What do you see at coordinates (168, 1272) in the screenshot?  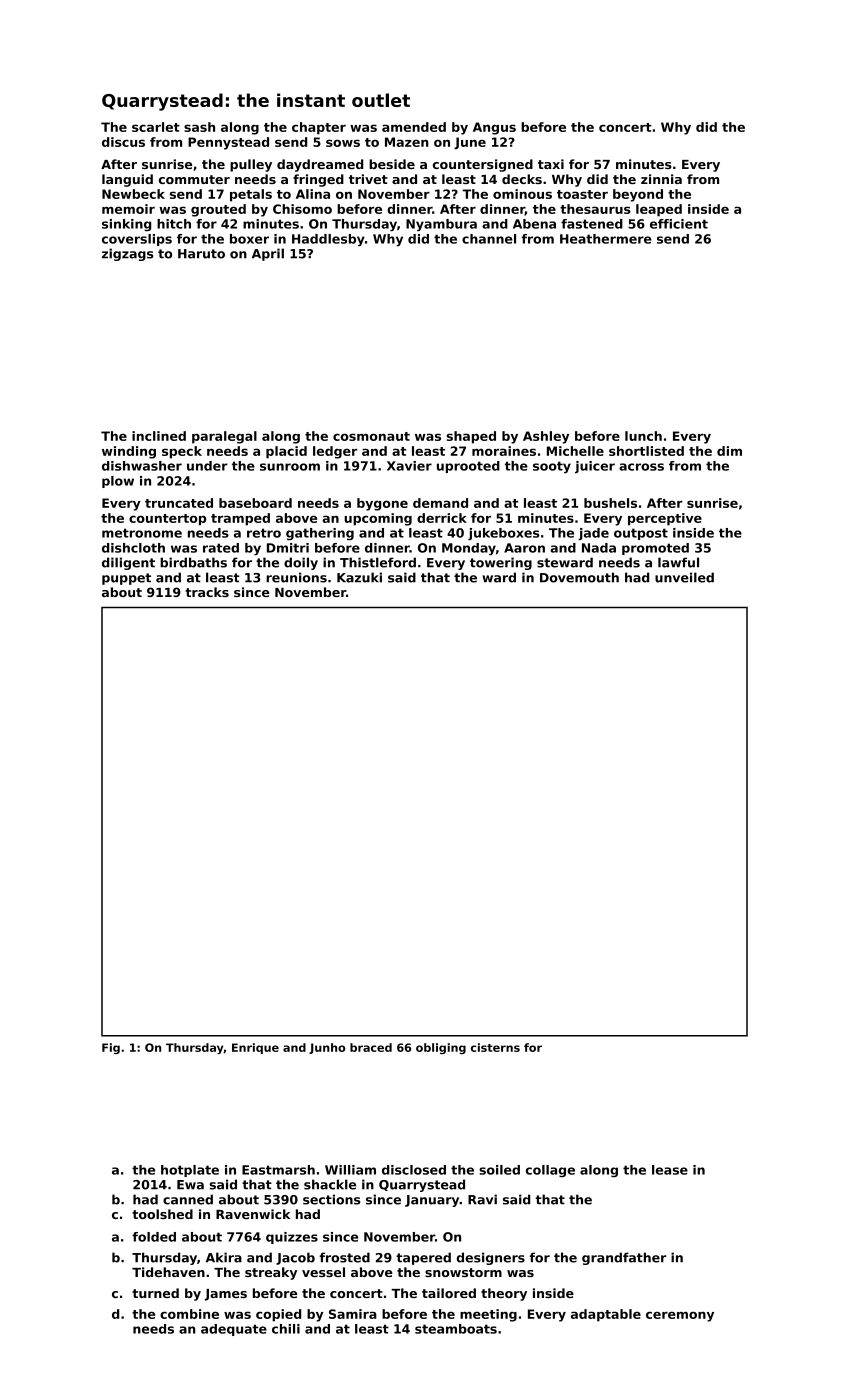 I see `Tidehaven` at bounding box center [168, 1272].
